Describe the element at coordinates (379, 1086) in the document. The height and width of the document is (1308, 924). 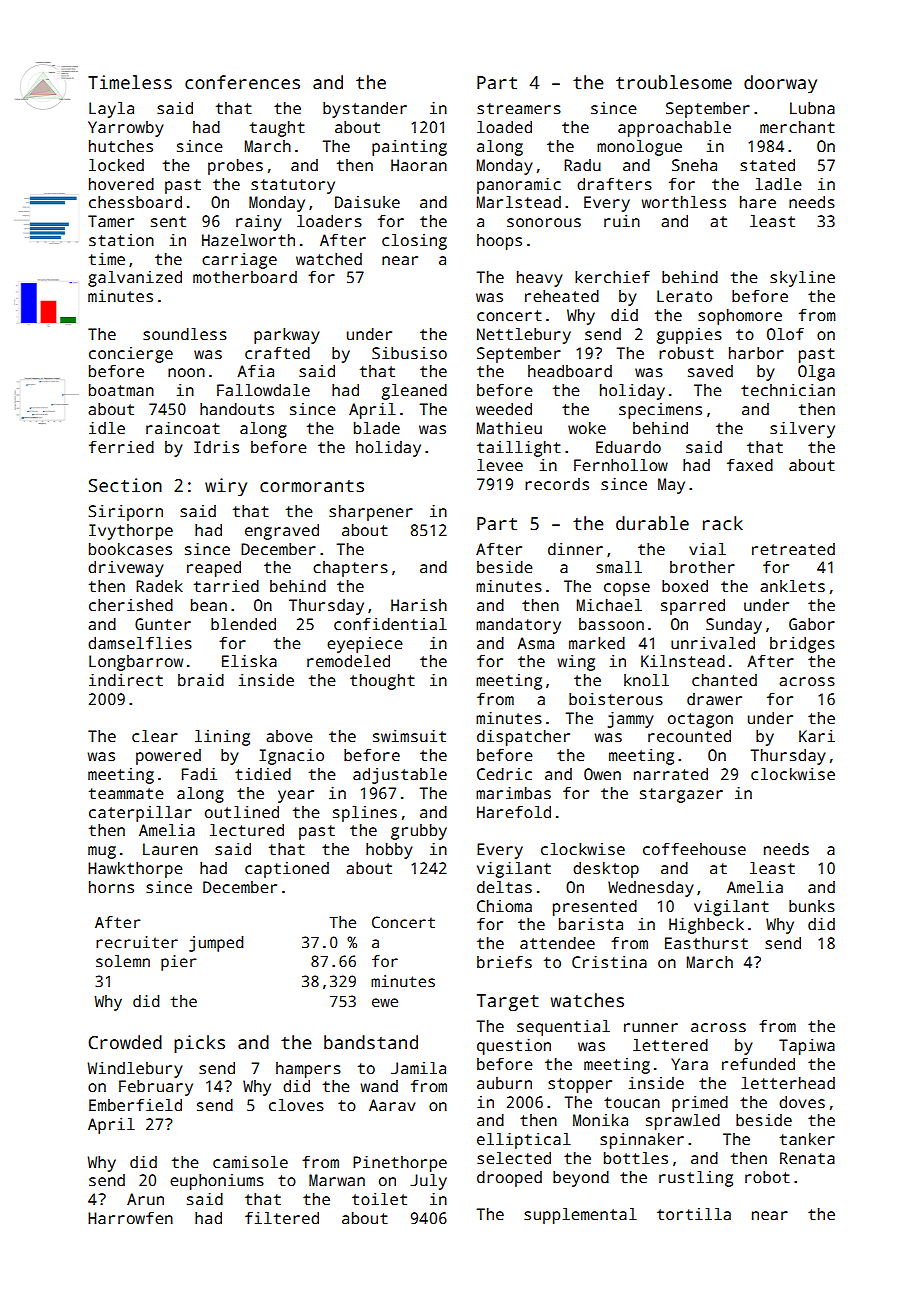
I see `wand` at that location.
